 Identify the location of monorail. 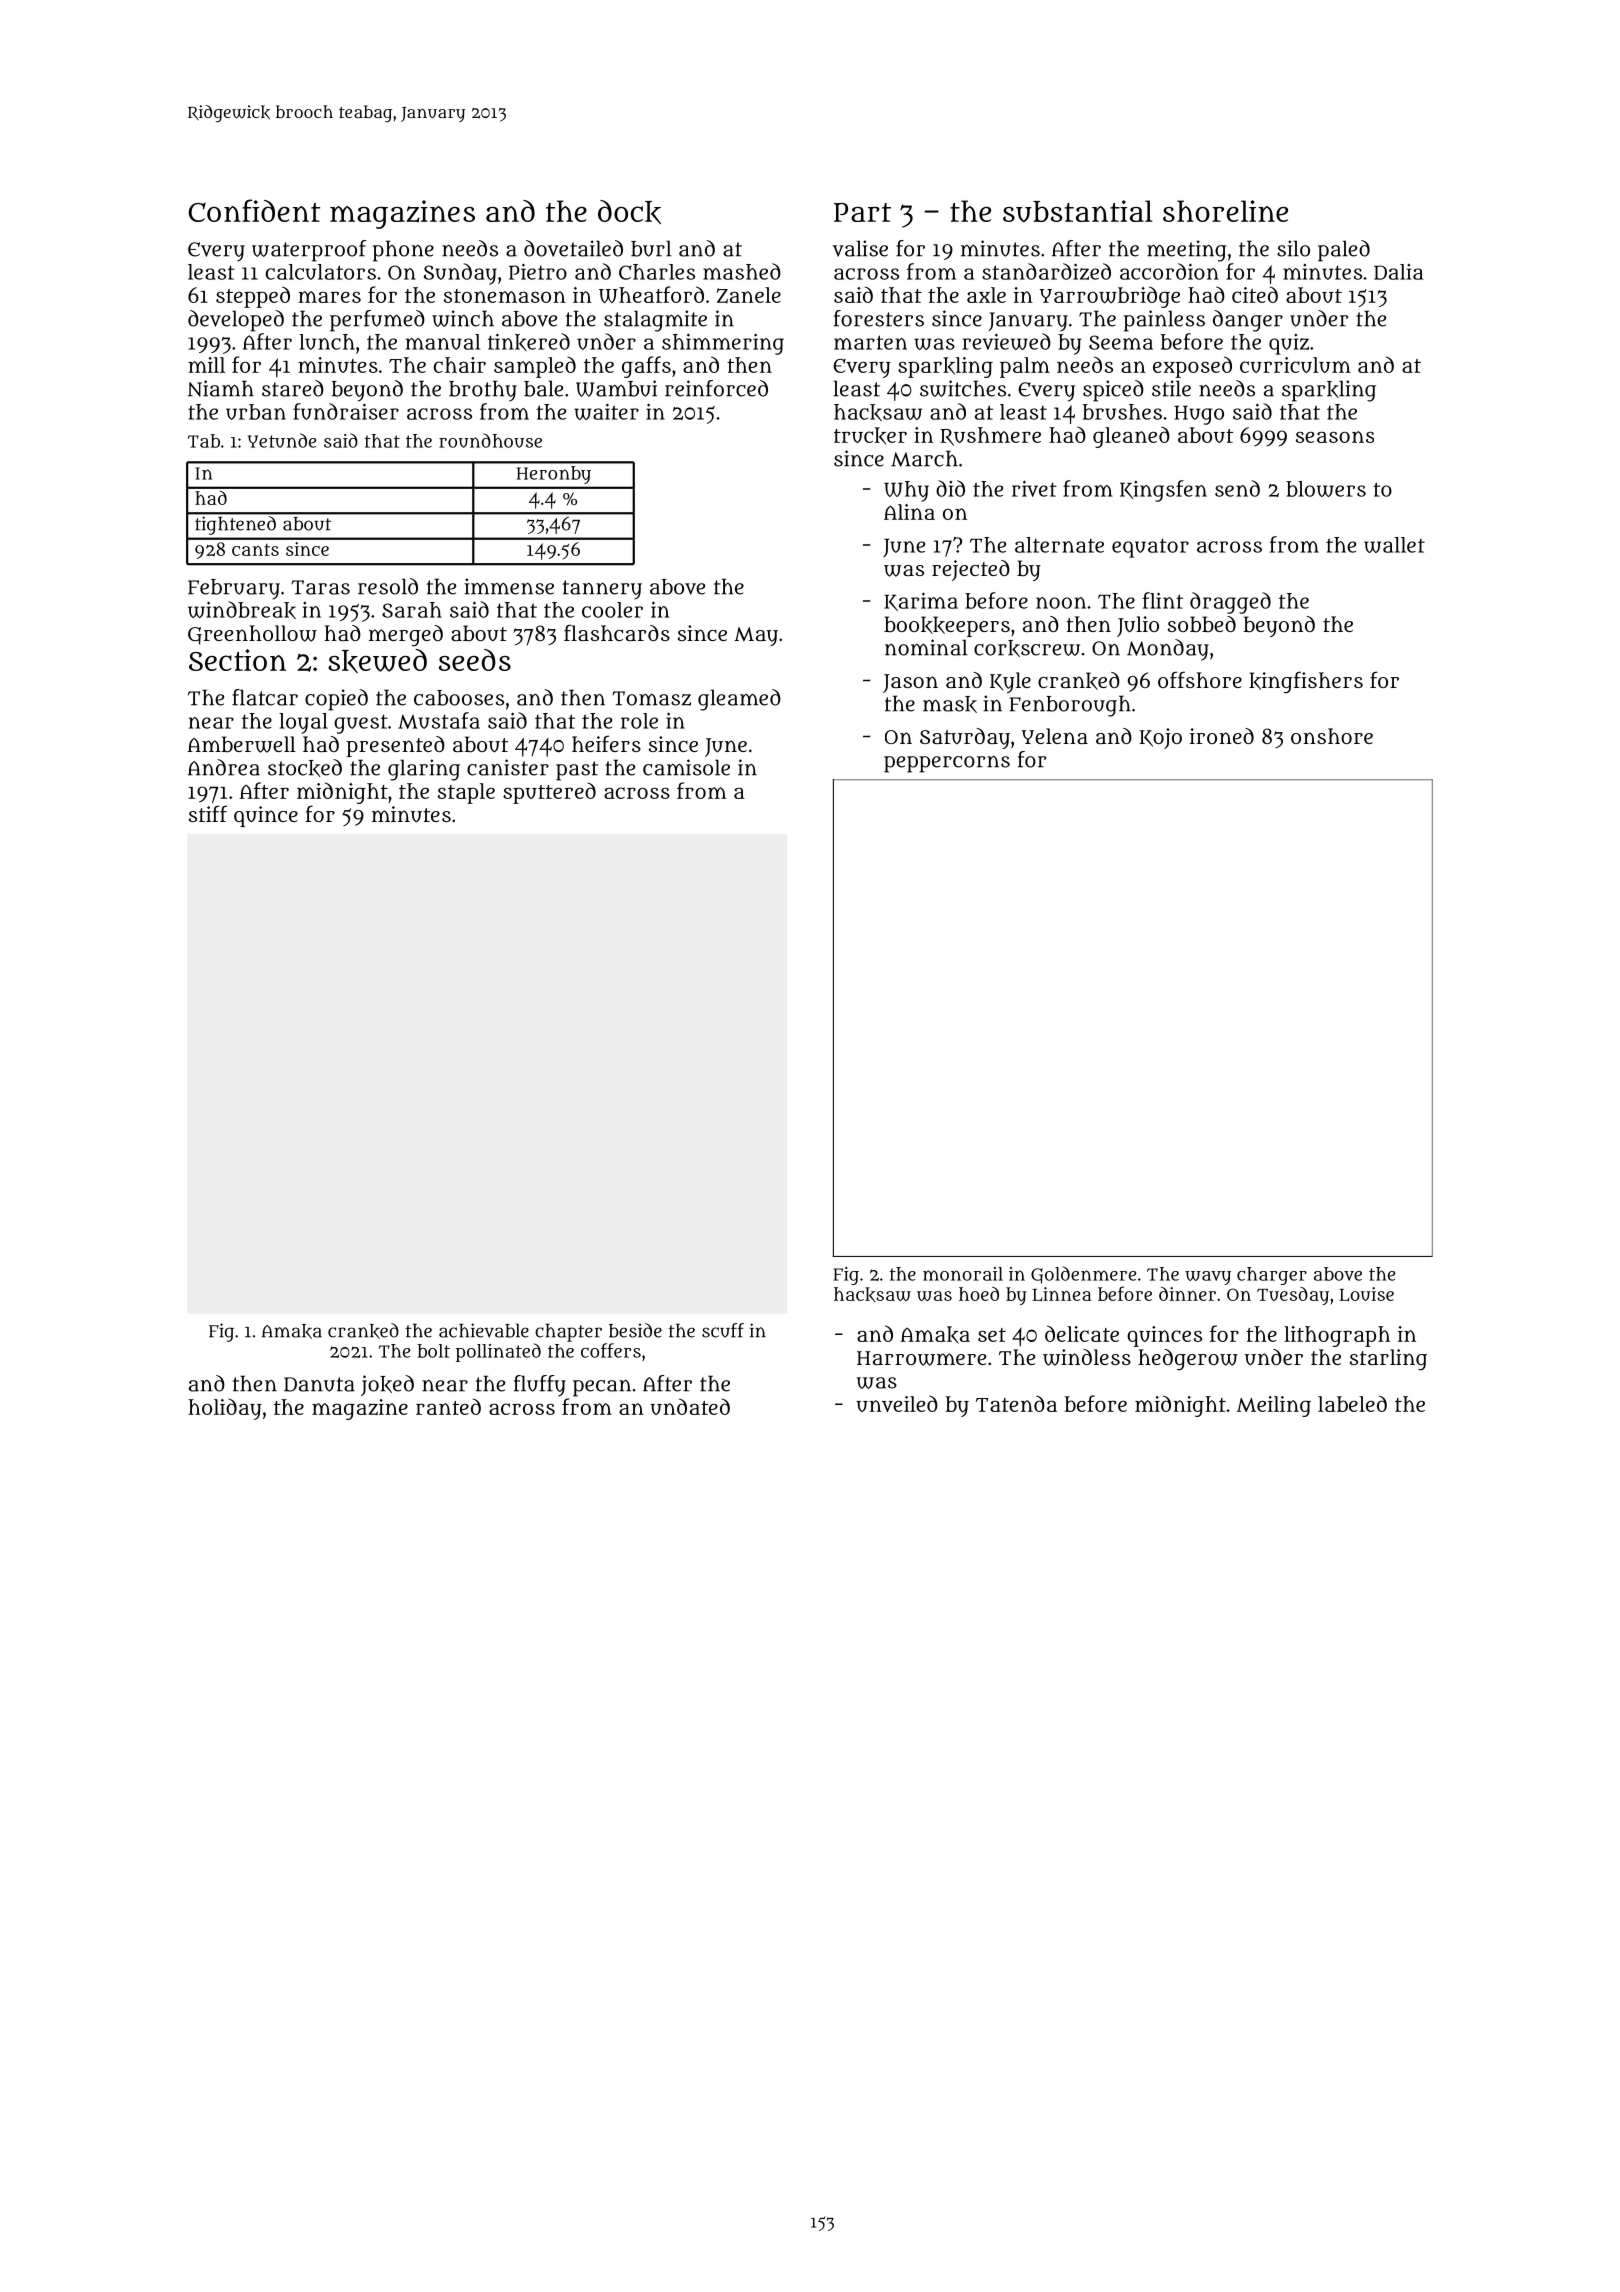
(963, 1274).
